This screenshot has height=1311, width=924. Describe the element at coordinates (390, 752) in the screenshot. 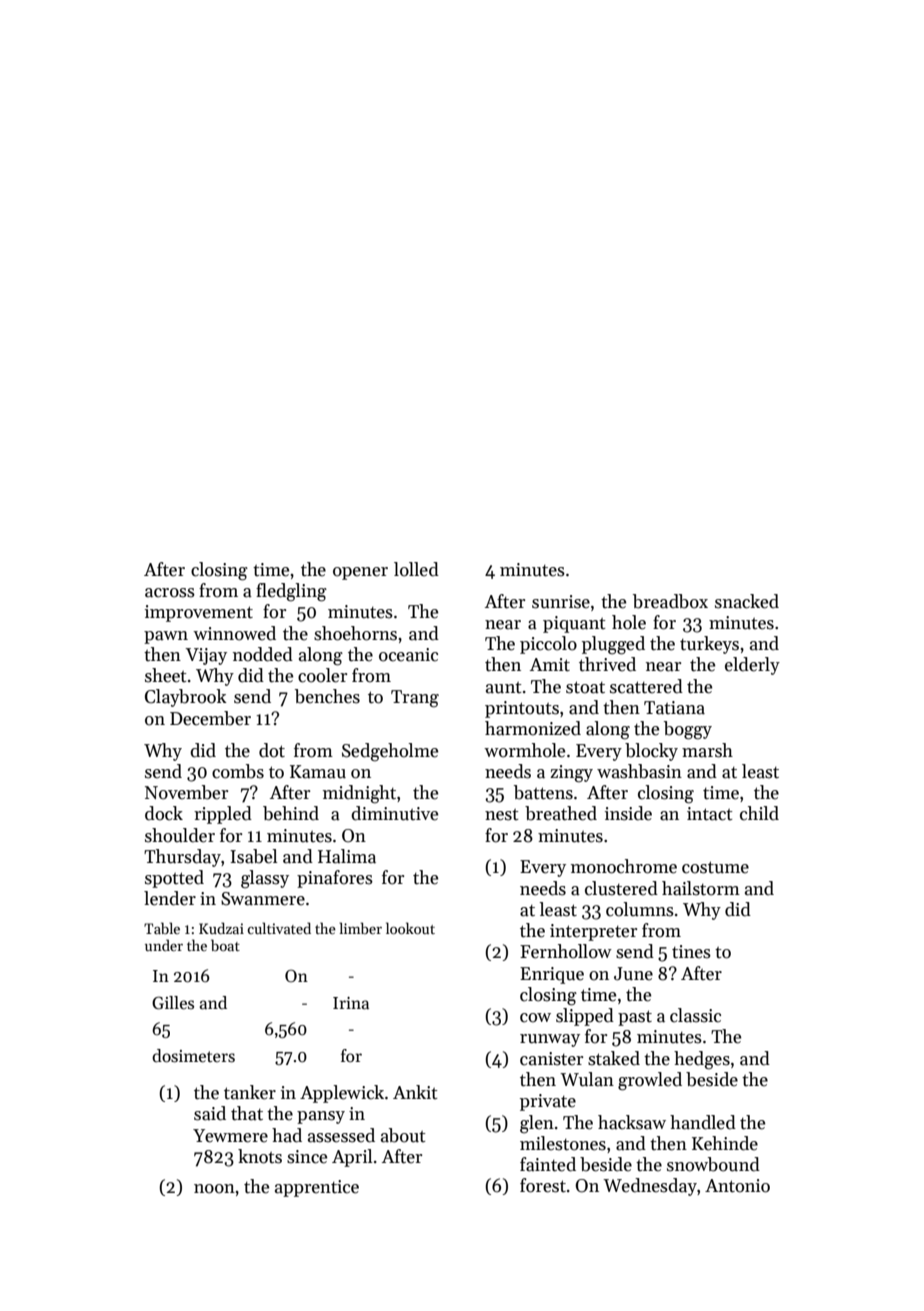

I see `Sedgeholme` at that location.
